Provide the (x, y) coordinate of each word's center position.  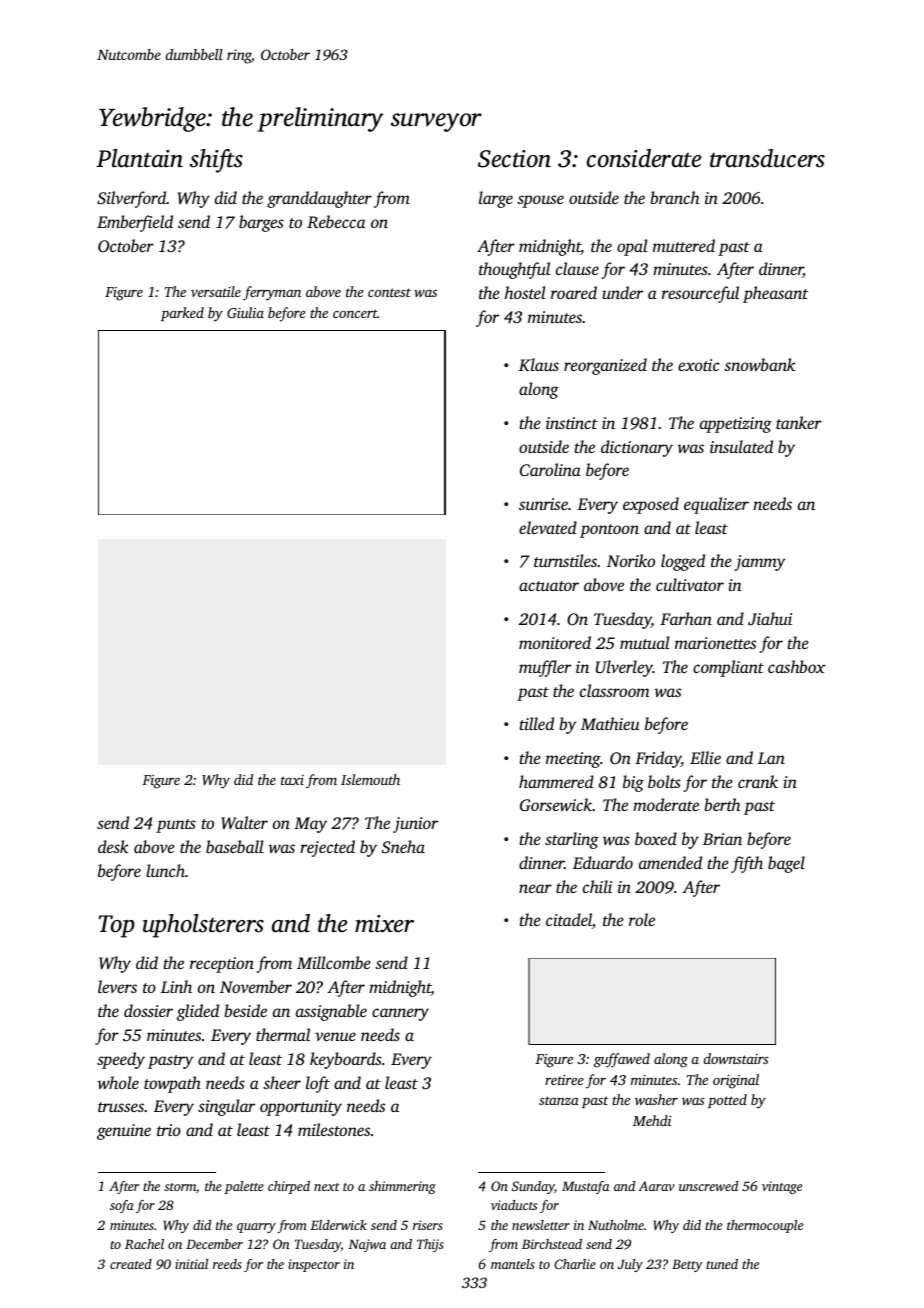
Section (514, 159)
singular (226, 1107)
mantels (513, 1264)
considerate (644, 158)
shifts (216, 161)
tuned (722, 1264)
